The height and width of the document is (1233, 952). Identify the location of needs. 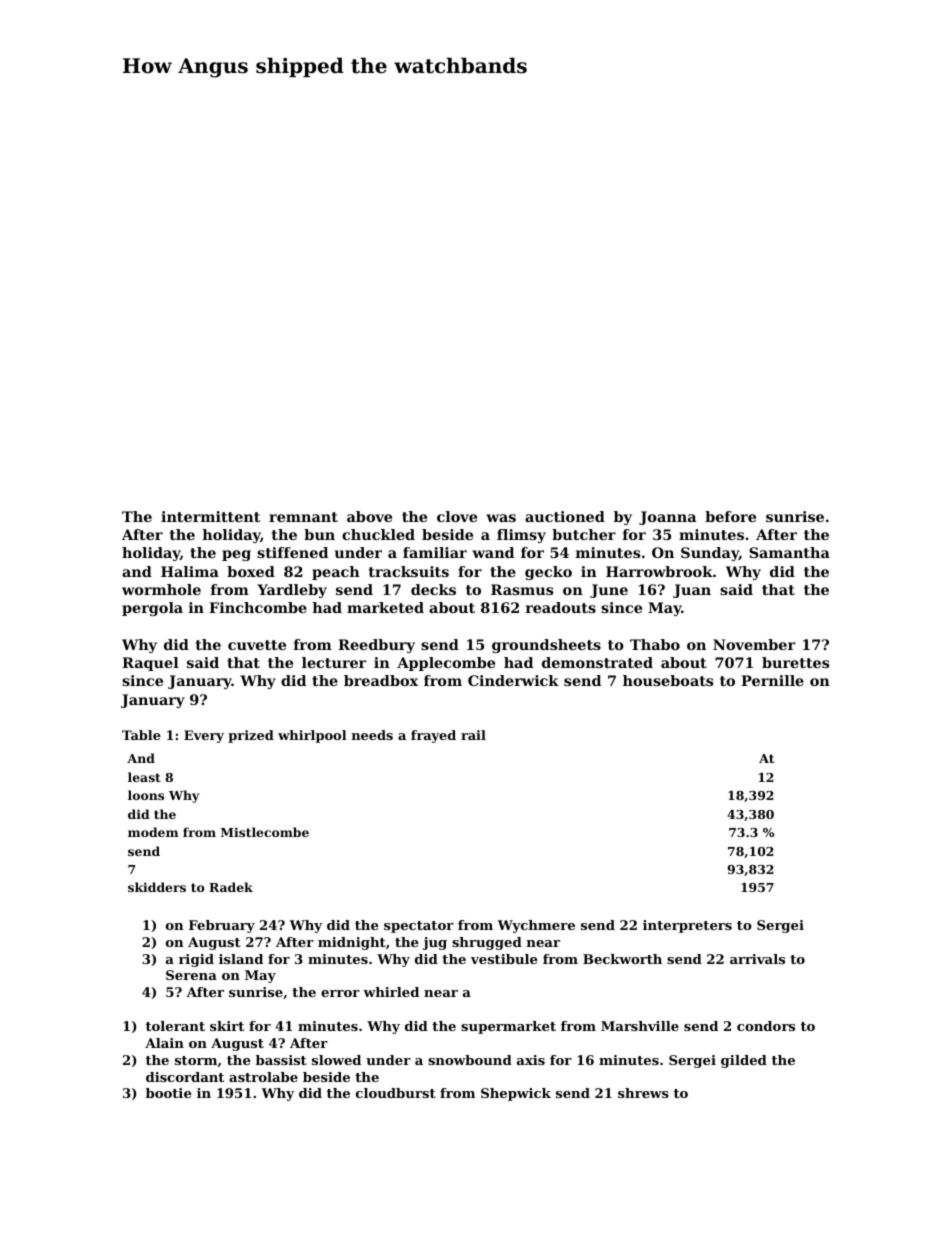
(372, 735).
